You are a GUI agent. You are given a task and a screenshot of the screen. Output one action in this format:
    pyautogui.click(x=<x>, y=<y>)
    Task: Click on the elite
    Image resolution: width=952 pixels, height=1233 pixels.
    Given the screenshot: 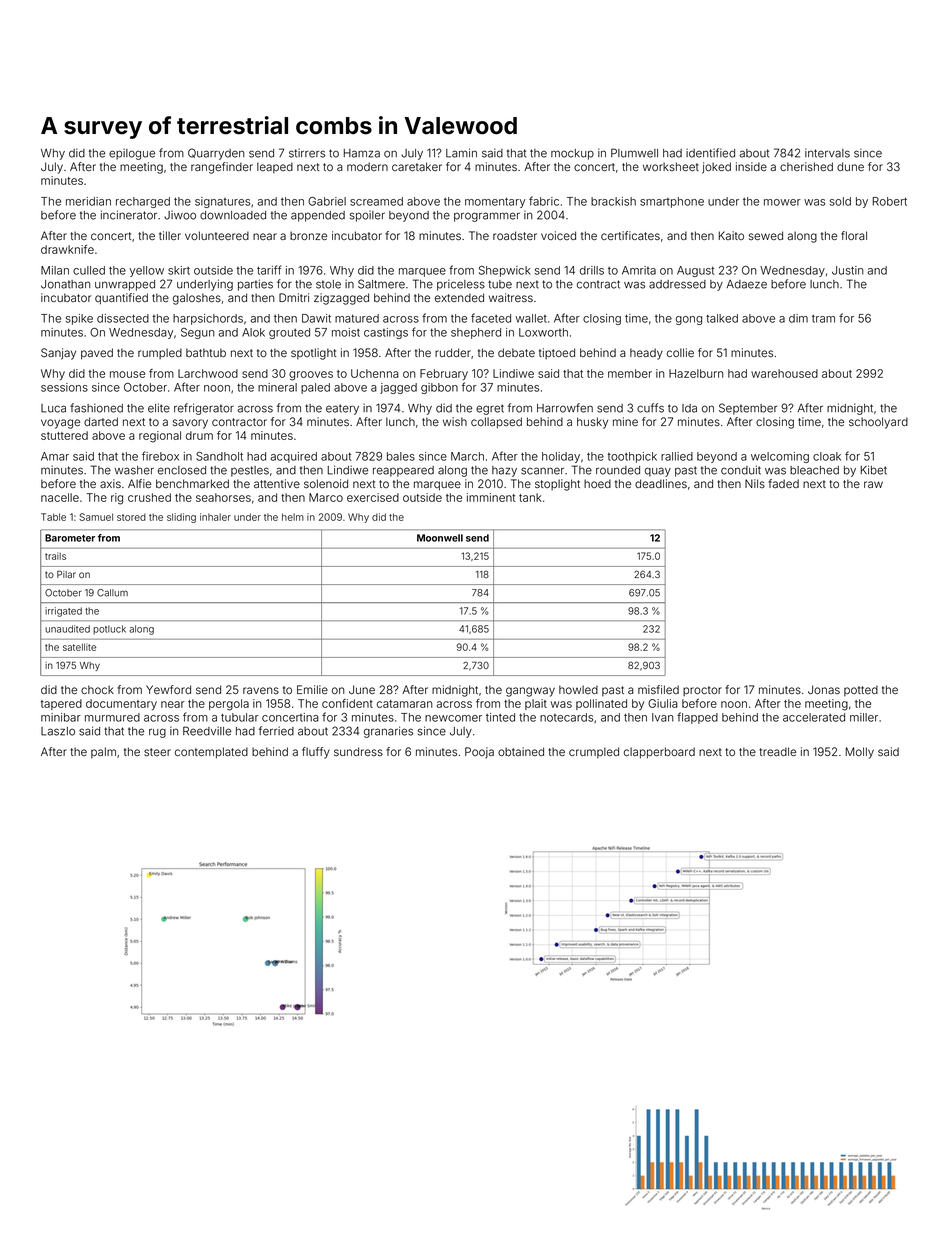 What is the action you would take?
    pyautogui.click(x=159, y=408)
